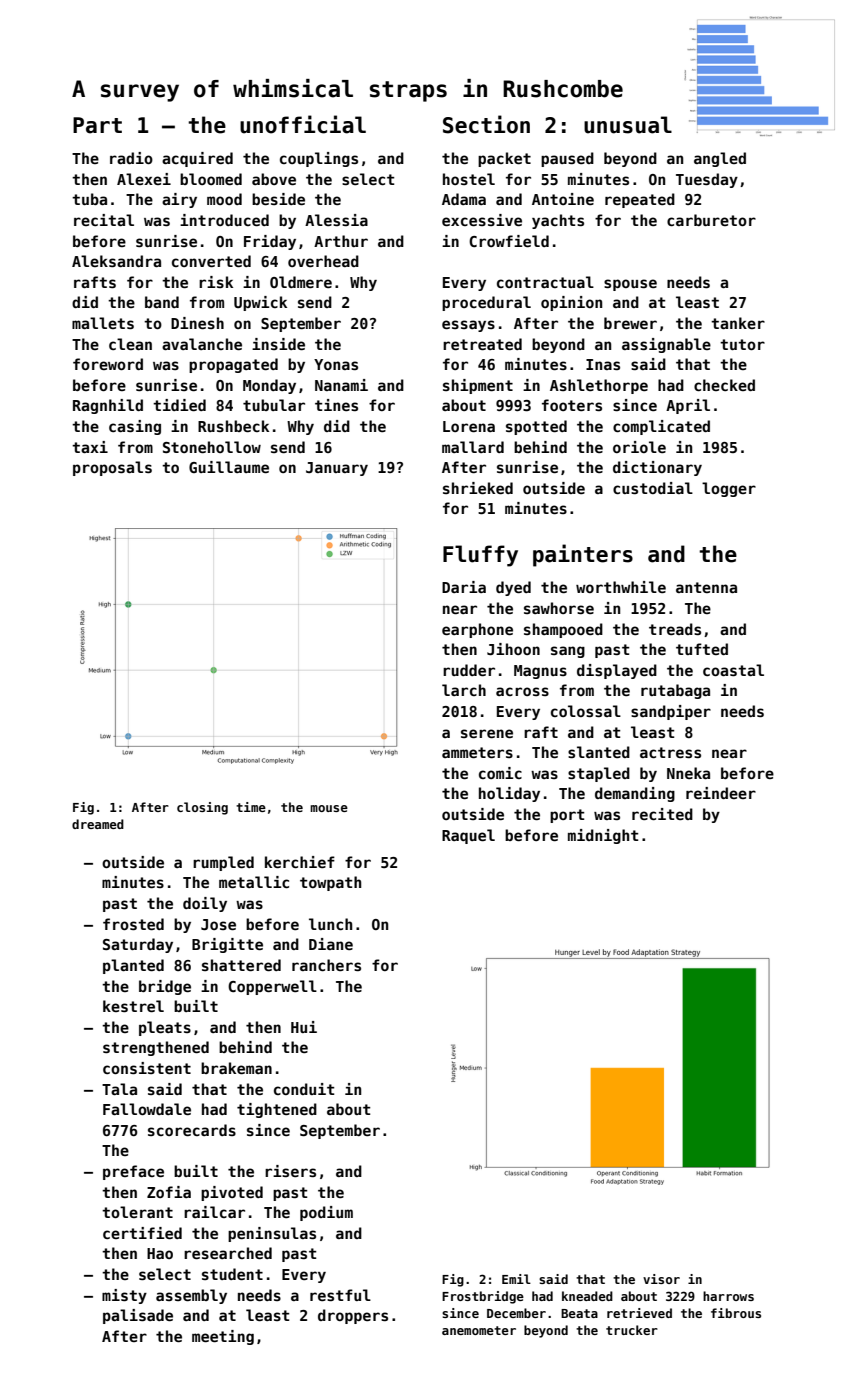 The width and height of the screenshot is (849, 1400). I want to click on Part, so click(97, 125).
